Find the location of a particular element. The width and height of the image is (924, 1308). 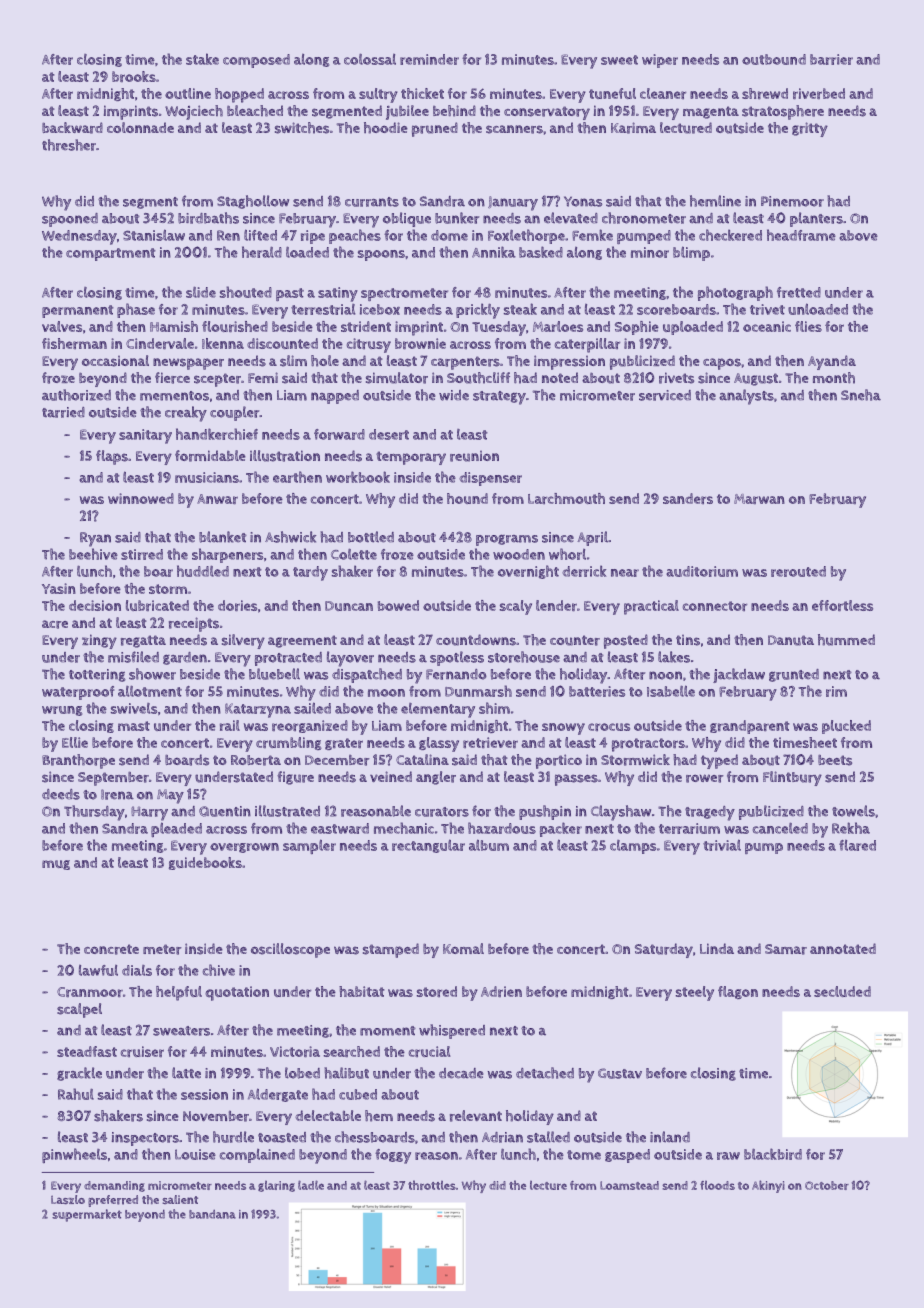

foggy is located at coordinates (393, 1156).
